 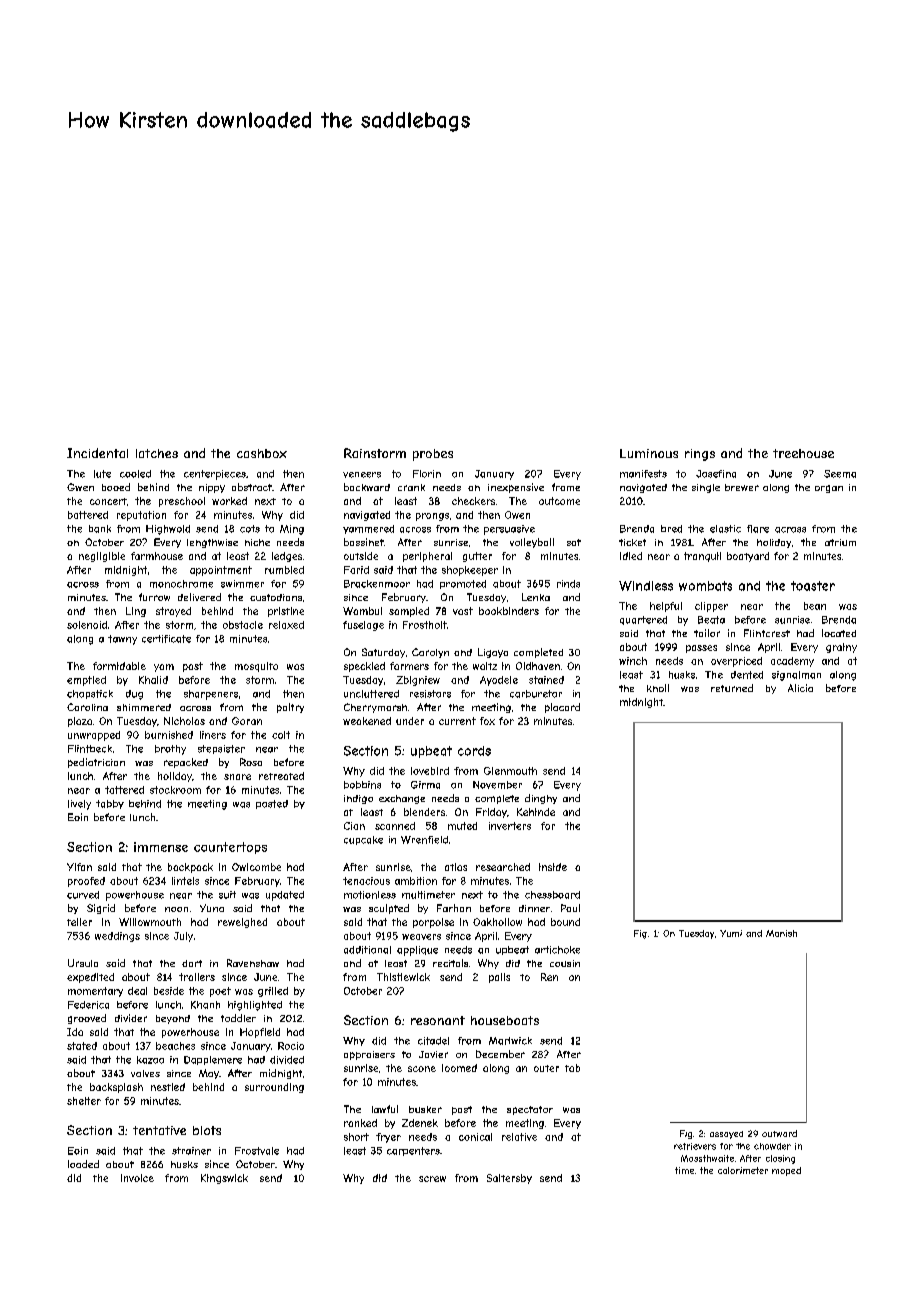 What do you see at coordinates (287, 1060) in the page?
I see `divided` at bounding box center [287, 1060].
